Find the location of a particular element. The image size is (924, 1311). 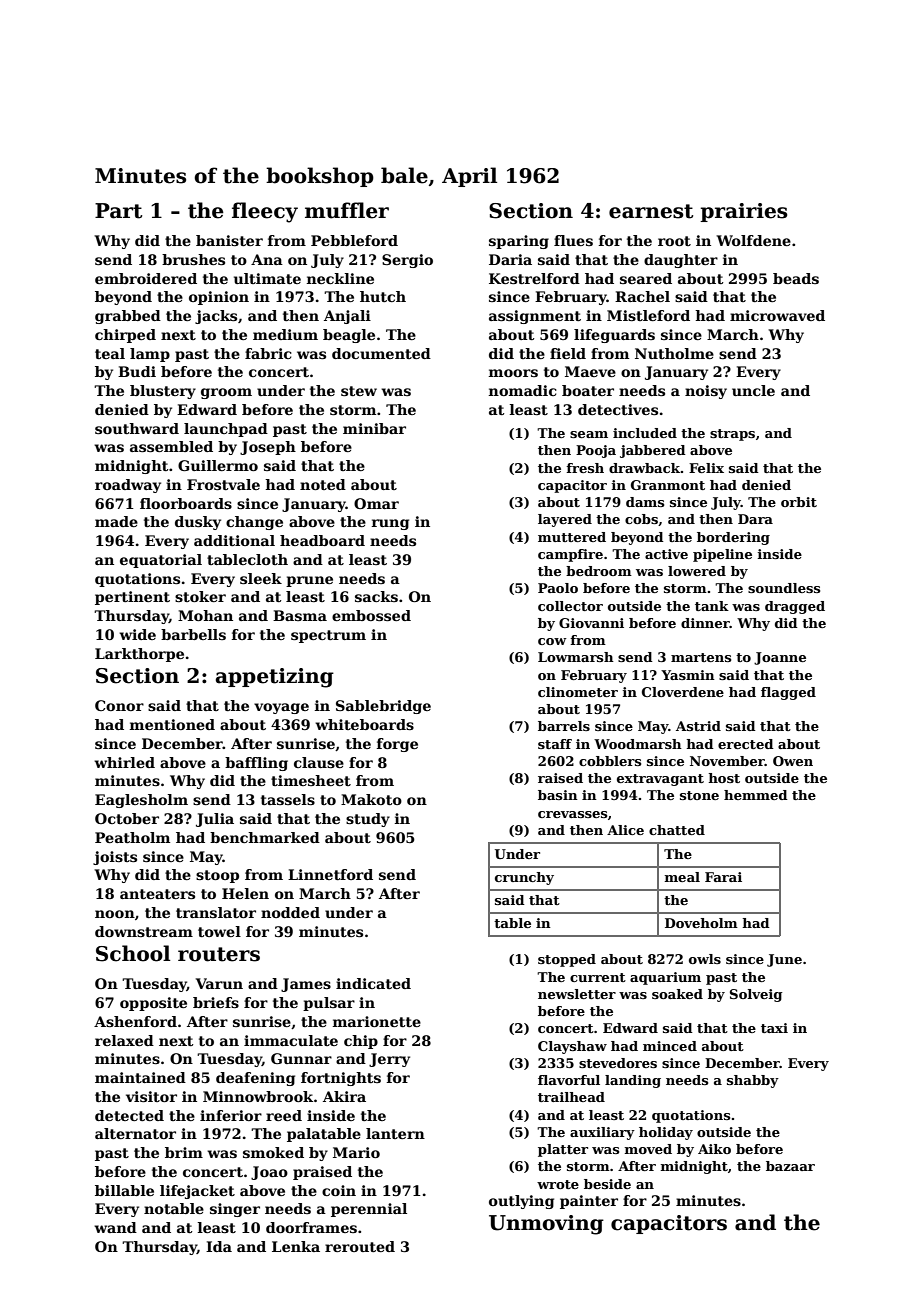

alternator is located at coordinates (135, 1133).
